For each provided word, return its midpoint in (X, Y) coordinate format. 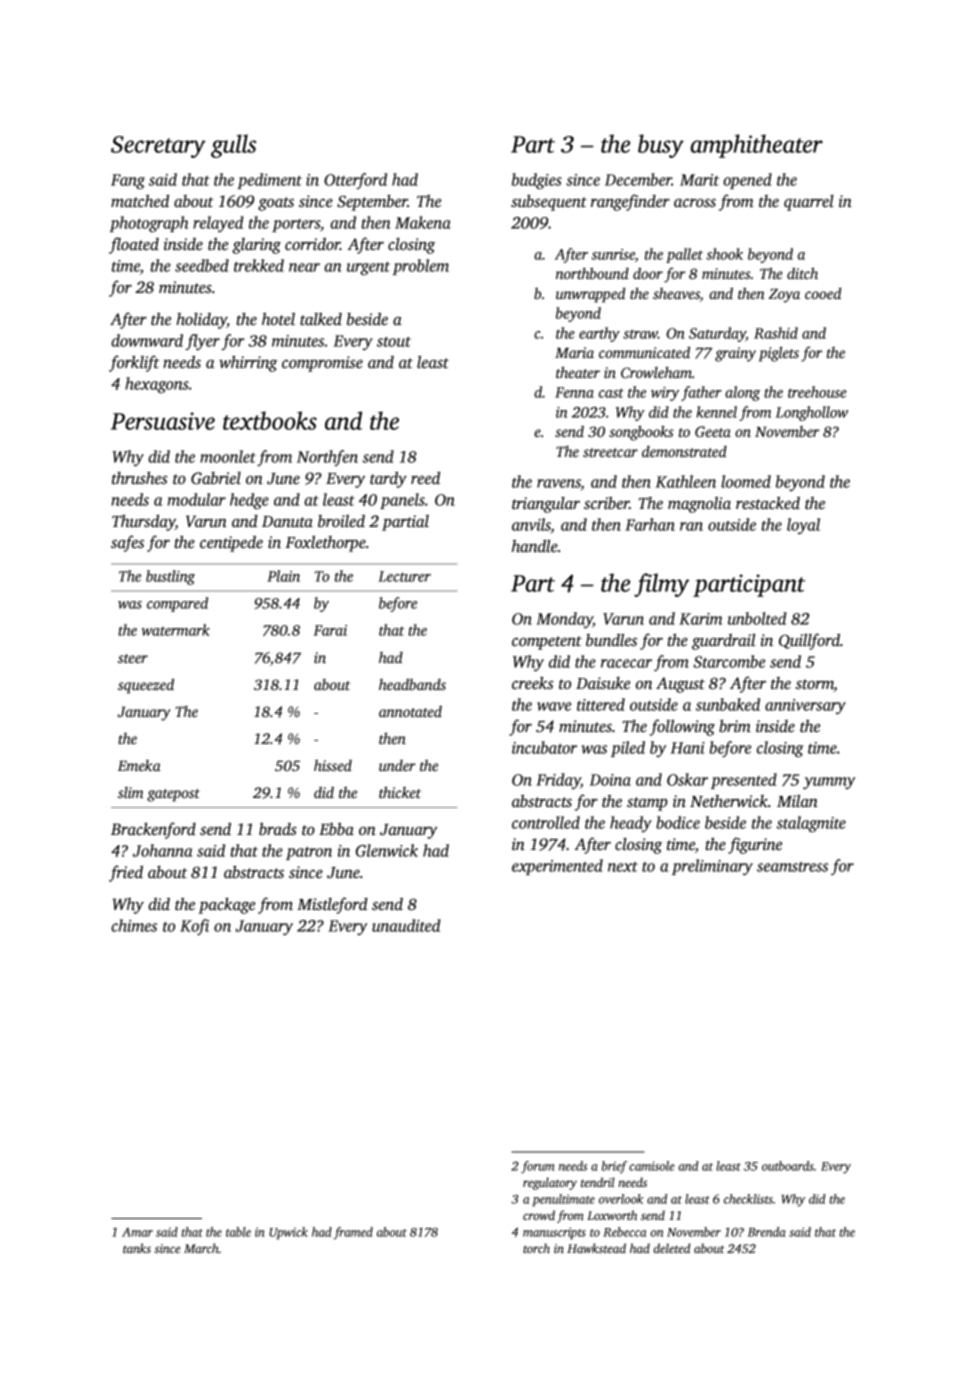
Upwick (288, 1233)
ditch (802, 273)
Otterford (355, 181)
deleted (671, 1248)
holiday (201, 321)
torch (536, 1248)
